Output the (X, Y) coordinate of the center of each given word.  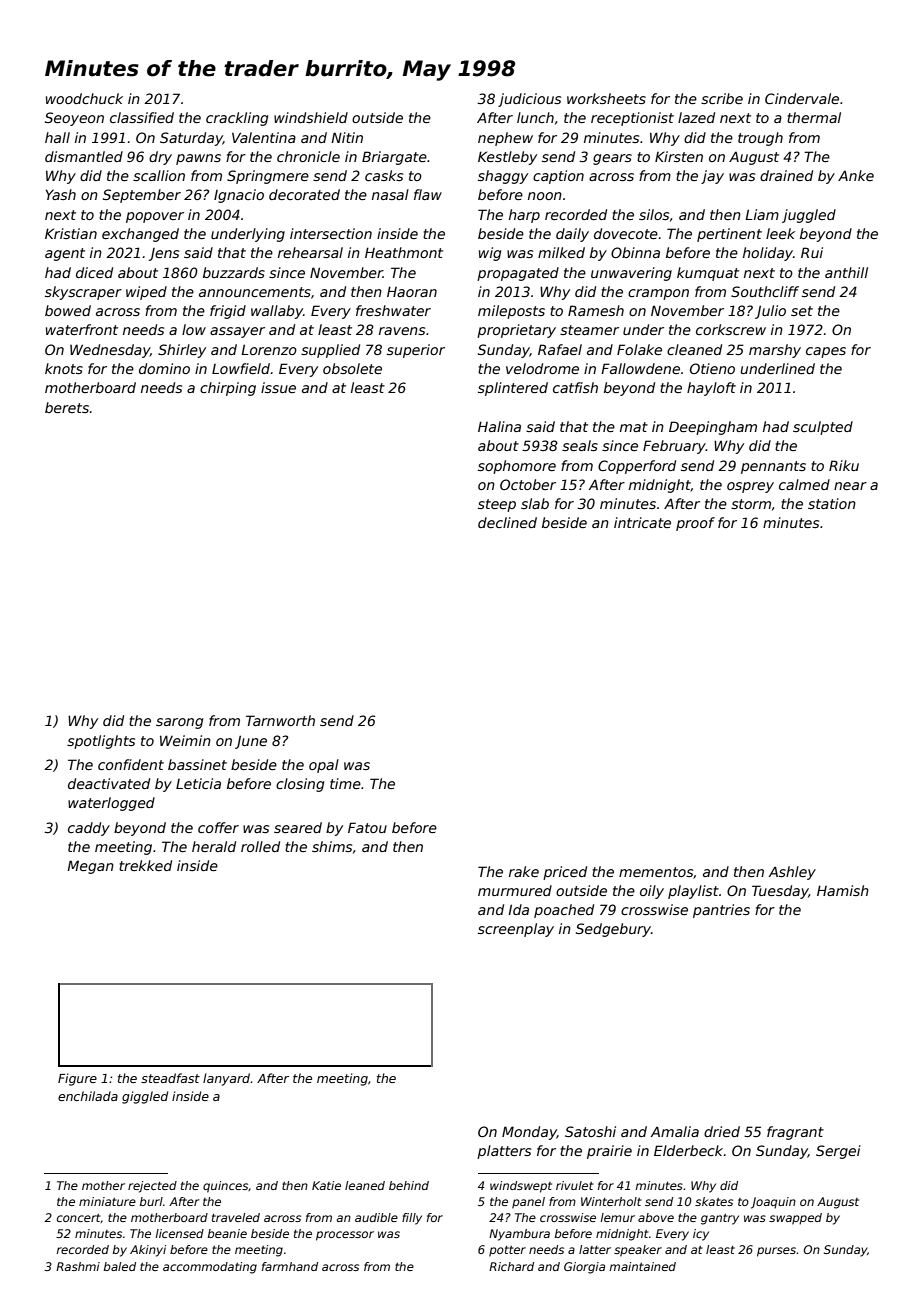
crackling (237, 119)
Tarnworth (280, 720)
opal (324, 766)
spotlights (101, 742)
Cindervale (802, 98)
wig (490, 254)
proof (695, 524)
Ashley (792, 873)
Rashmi (78, 1266)
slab (535, 503)
